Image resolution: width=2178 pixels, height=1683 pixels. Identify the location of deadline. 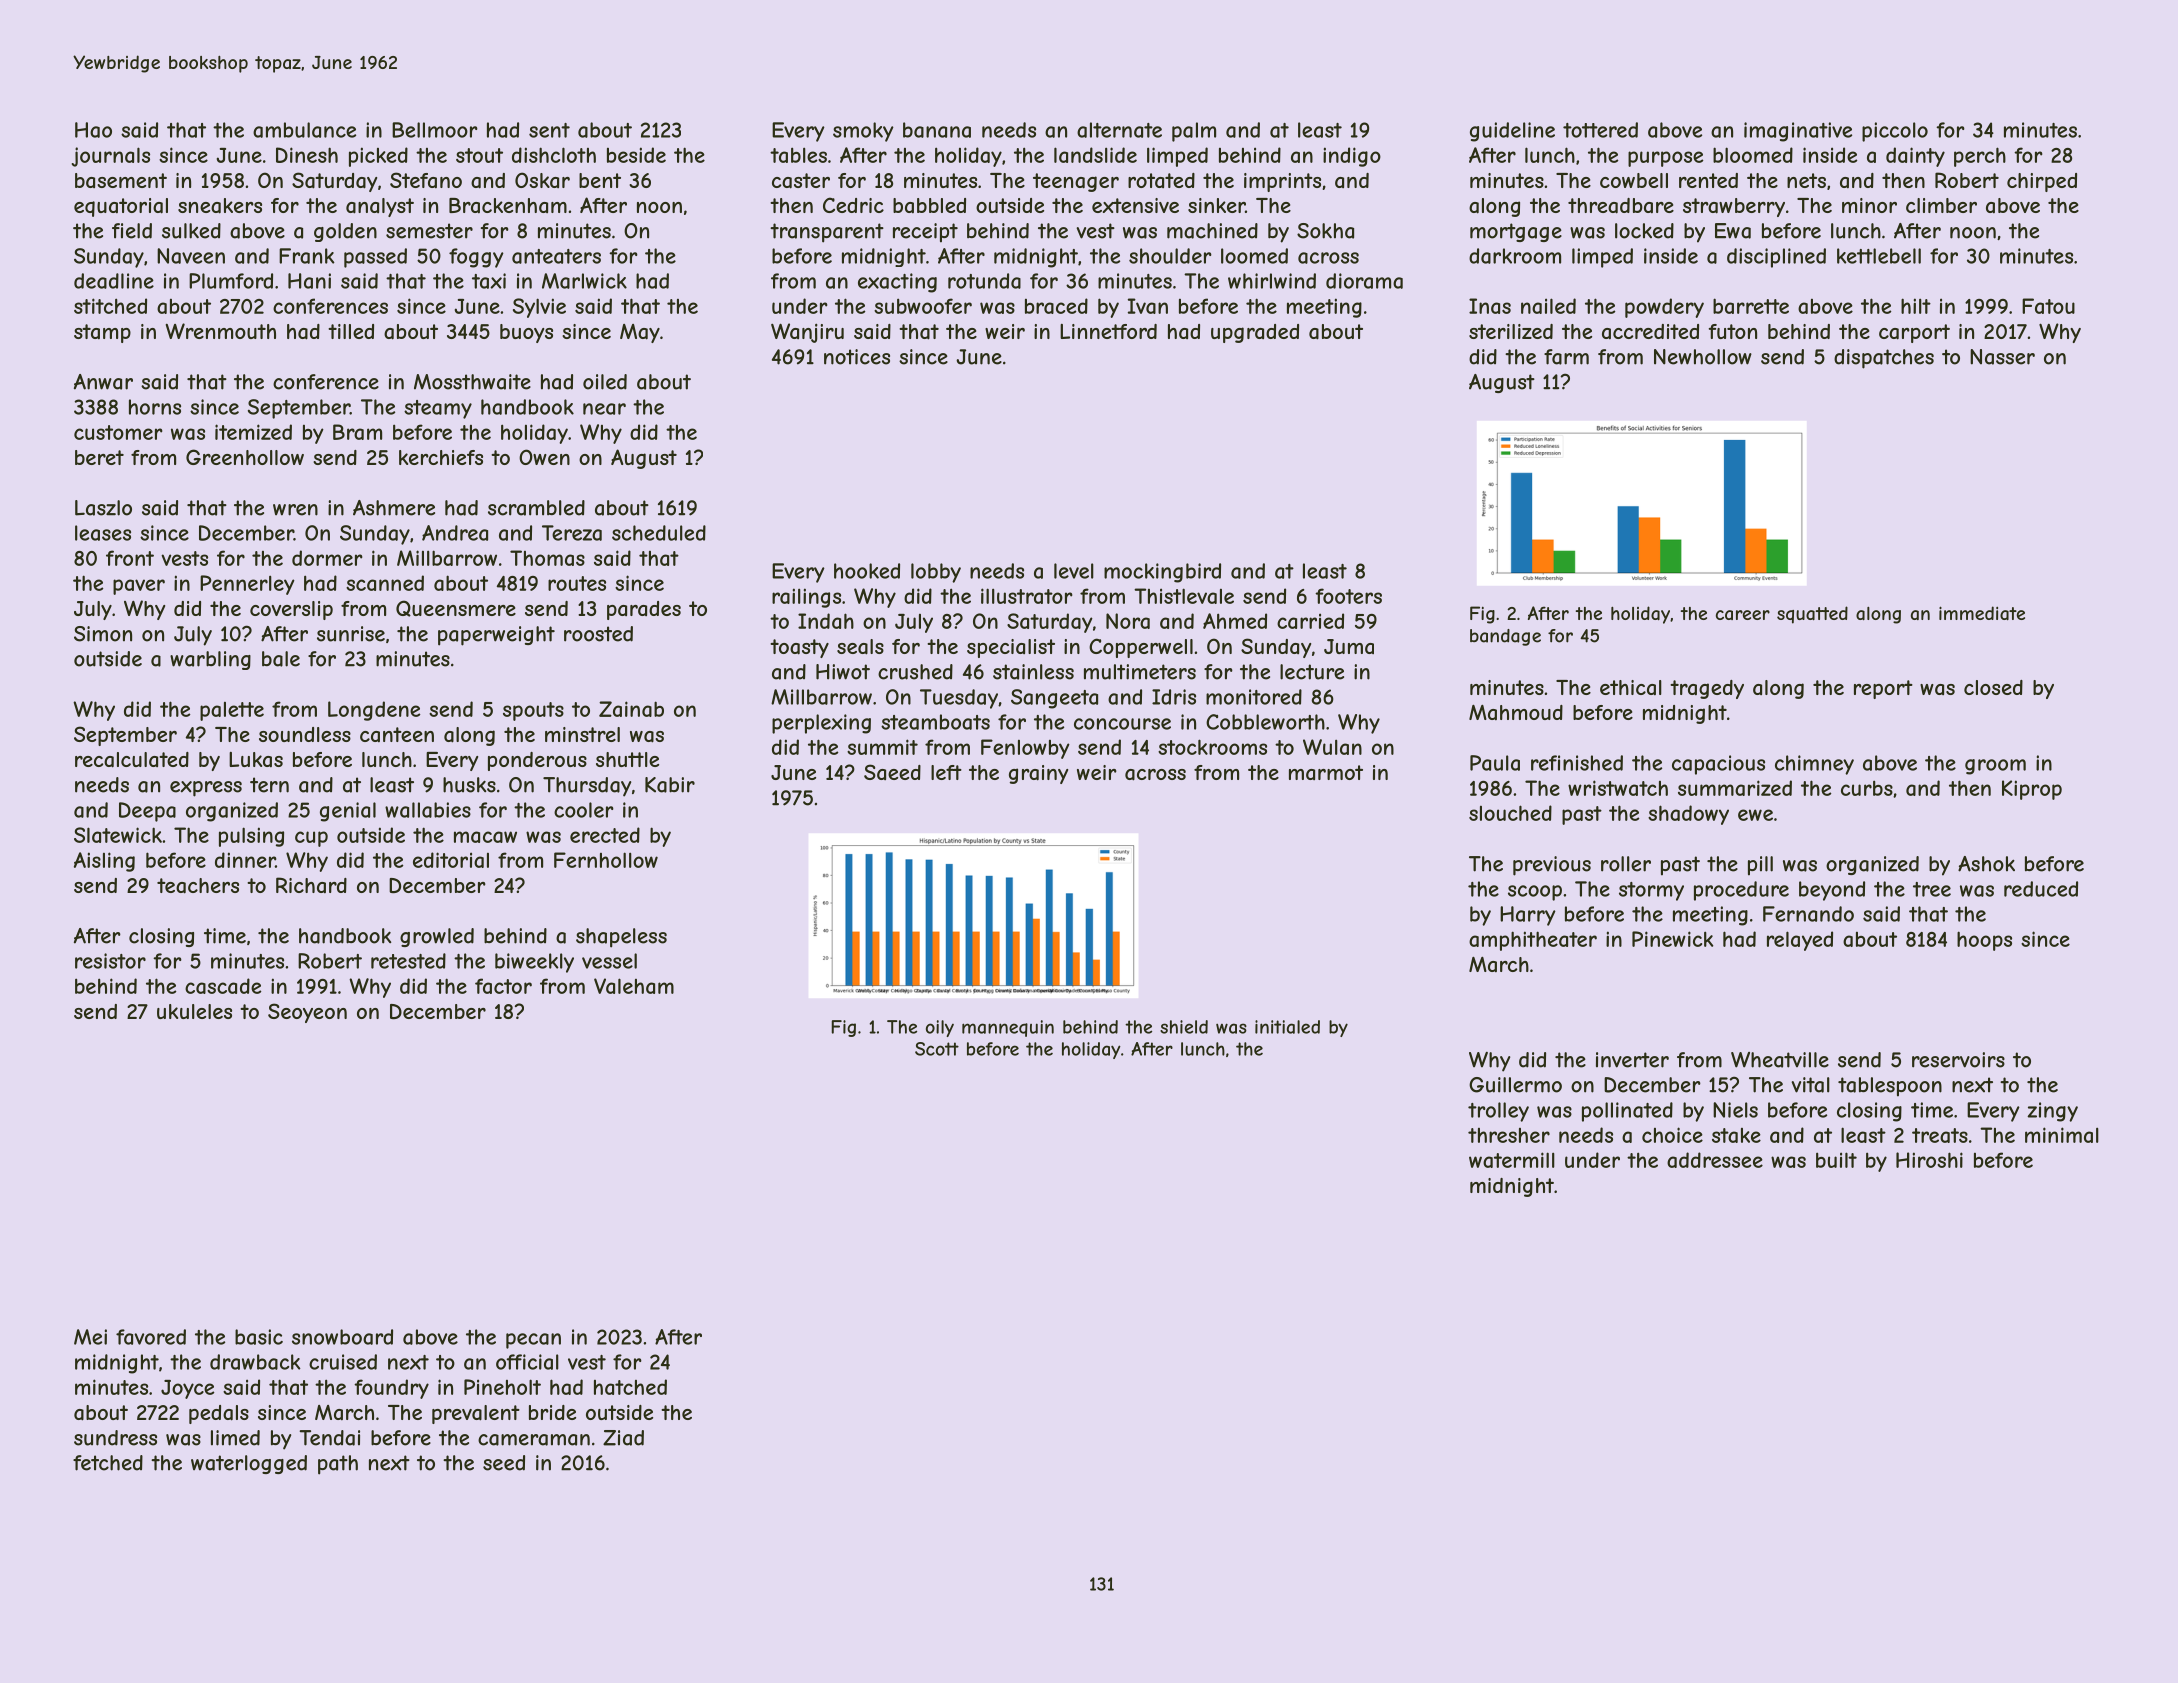
(114, 281).
